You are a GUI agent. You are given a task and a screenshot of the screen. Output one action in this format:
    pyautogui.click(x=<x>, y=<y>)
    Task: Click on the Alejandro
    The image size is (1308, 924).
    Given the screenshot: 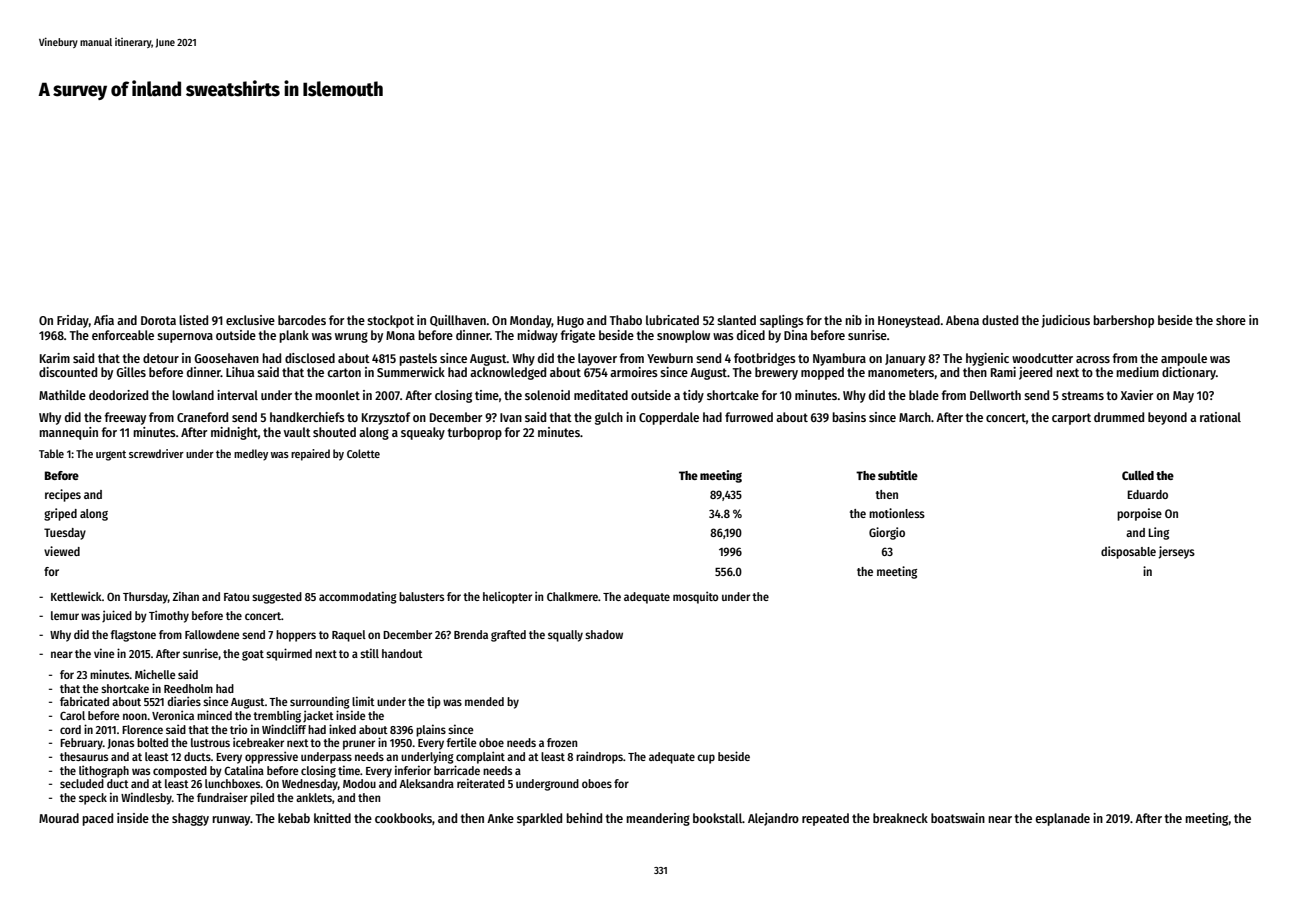 What is the action you would take?
    pyautogui.click(x=773, y=819)
